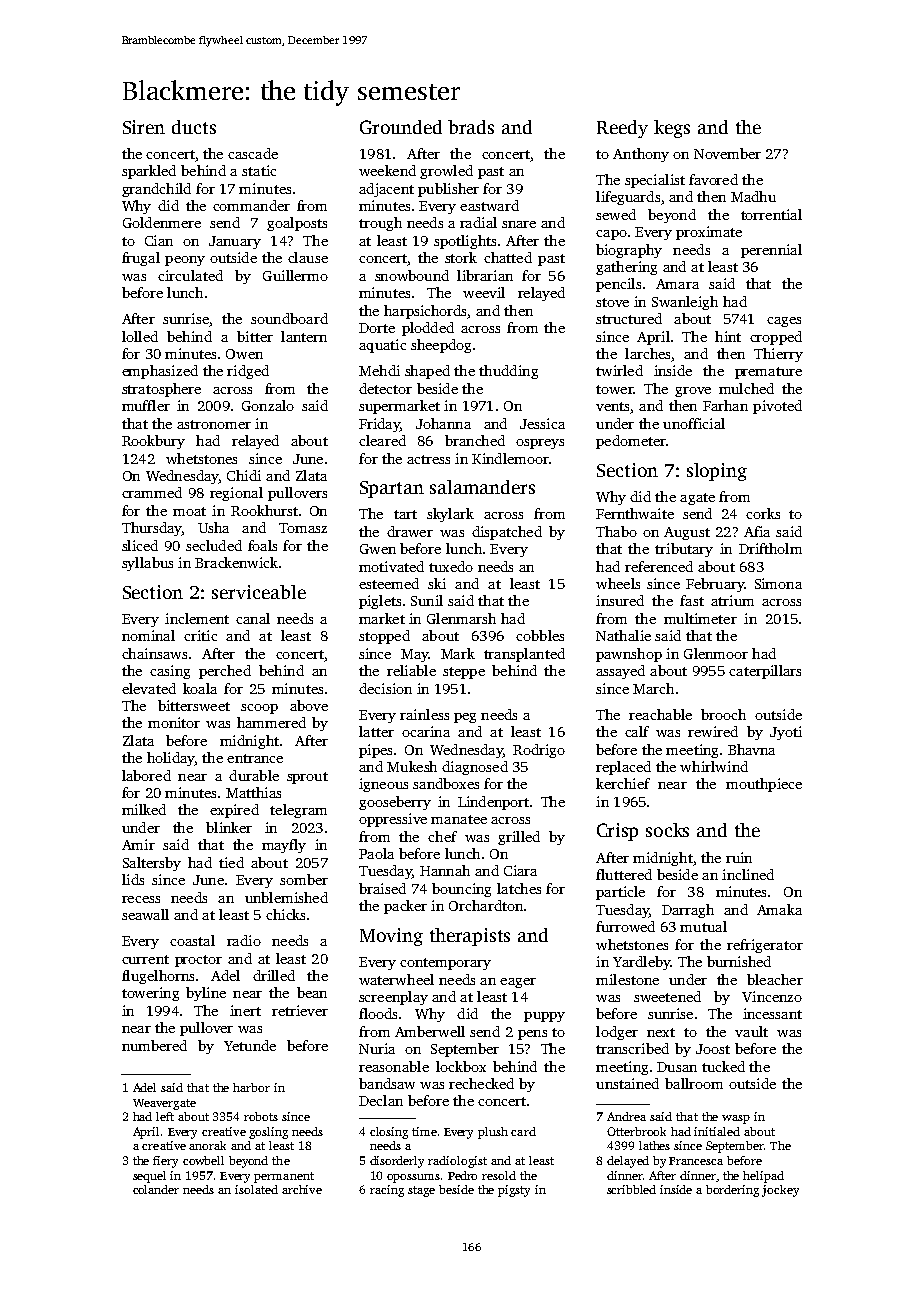 The height and width of the image is (1308, 924). I want to click on syllabus, so click(147, 564).
